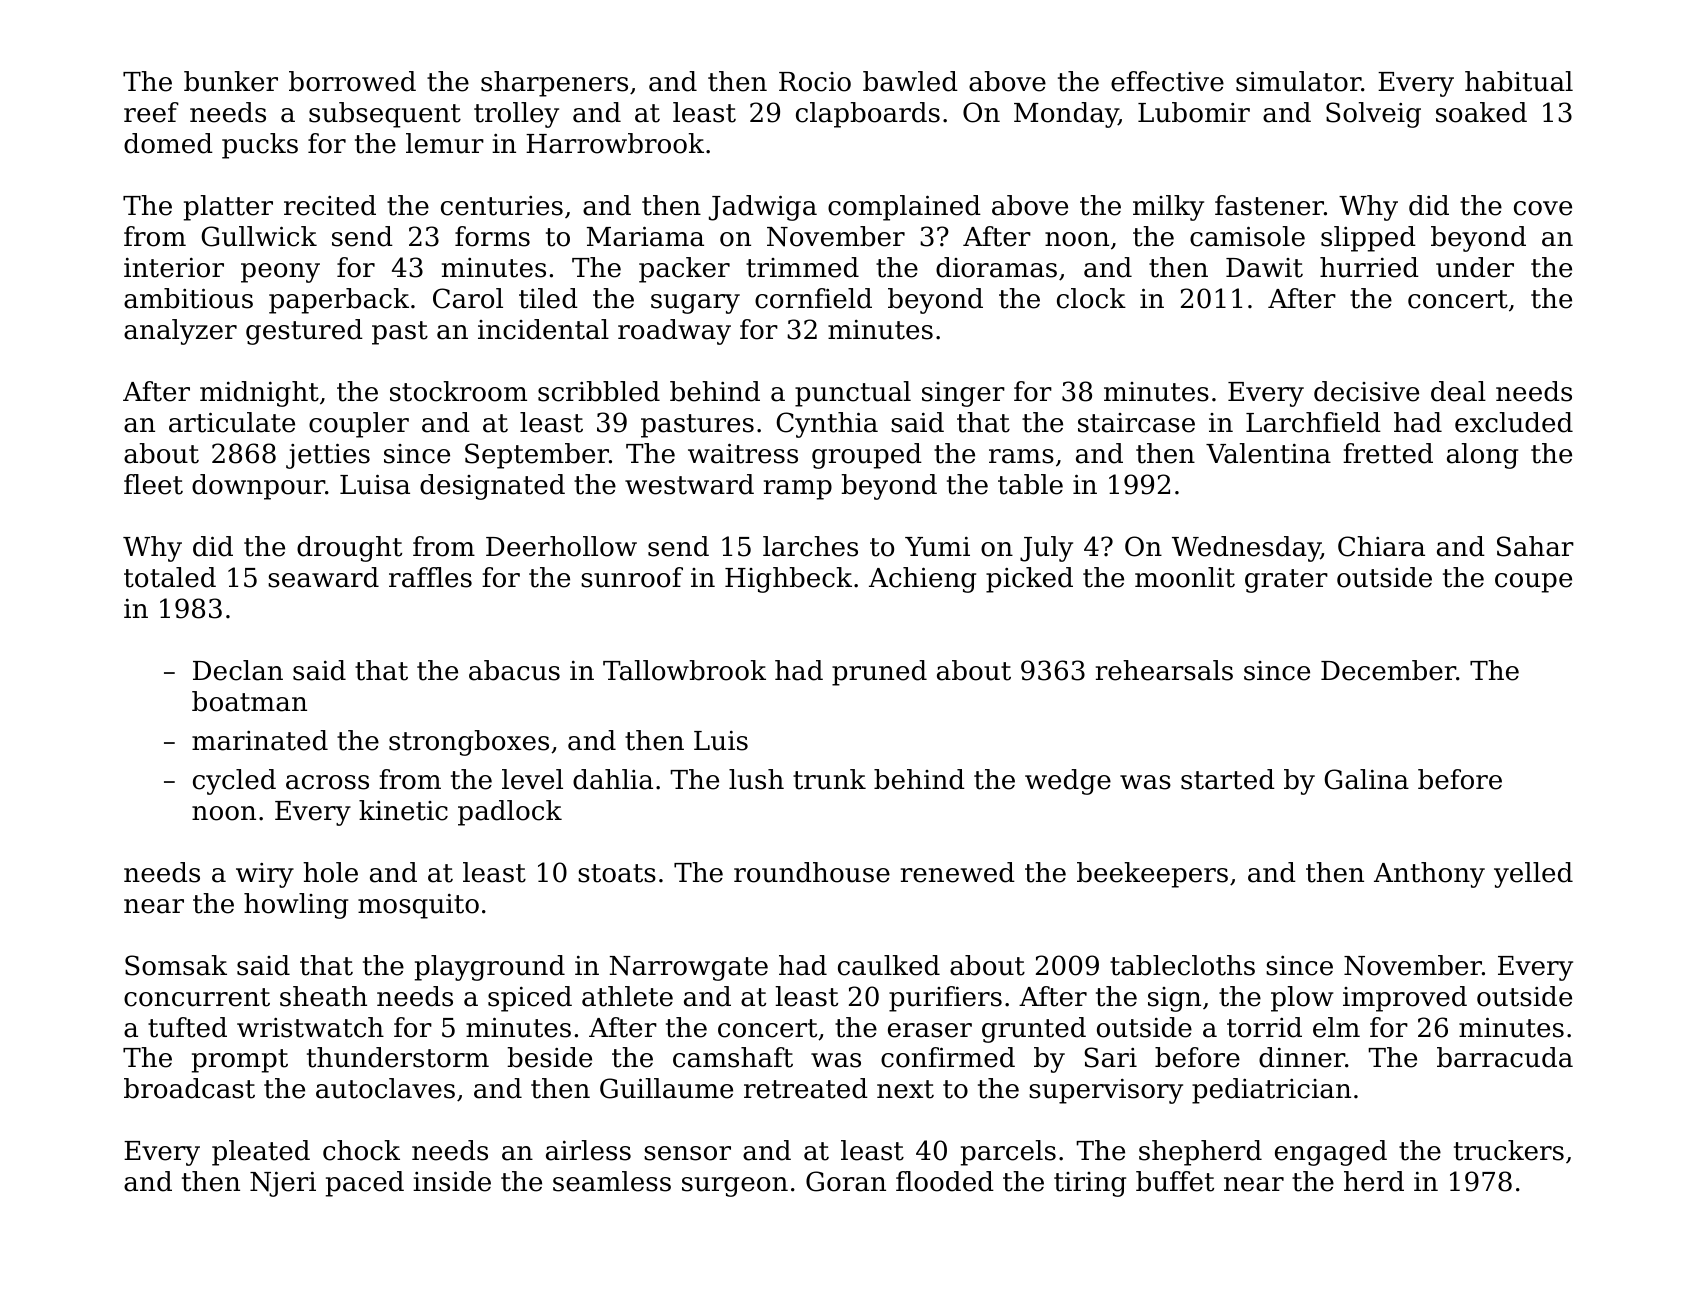 The image size is (1697, 1312). What do you see at coordinates (1533, 875) in the document?
I see `yelled` at bounding box center [1533, 875].
